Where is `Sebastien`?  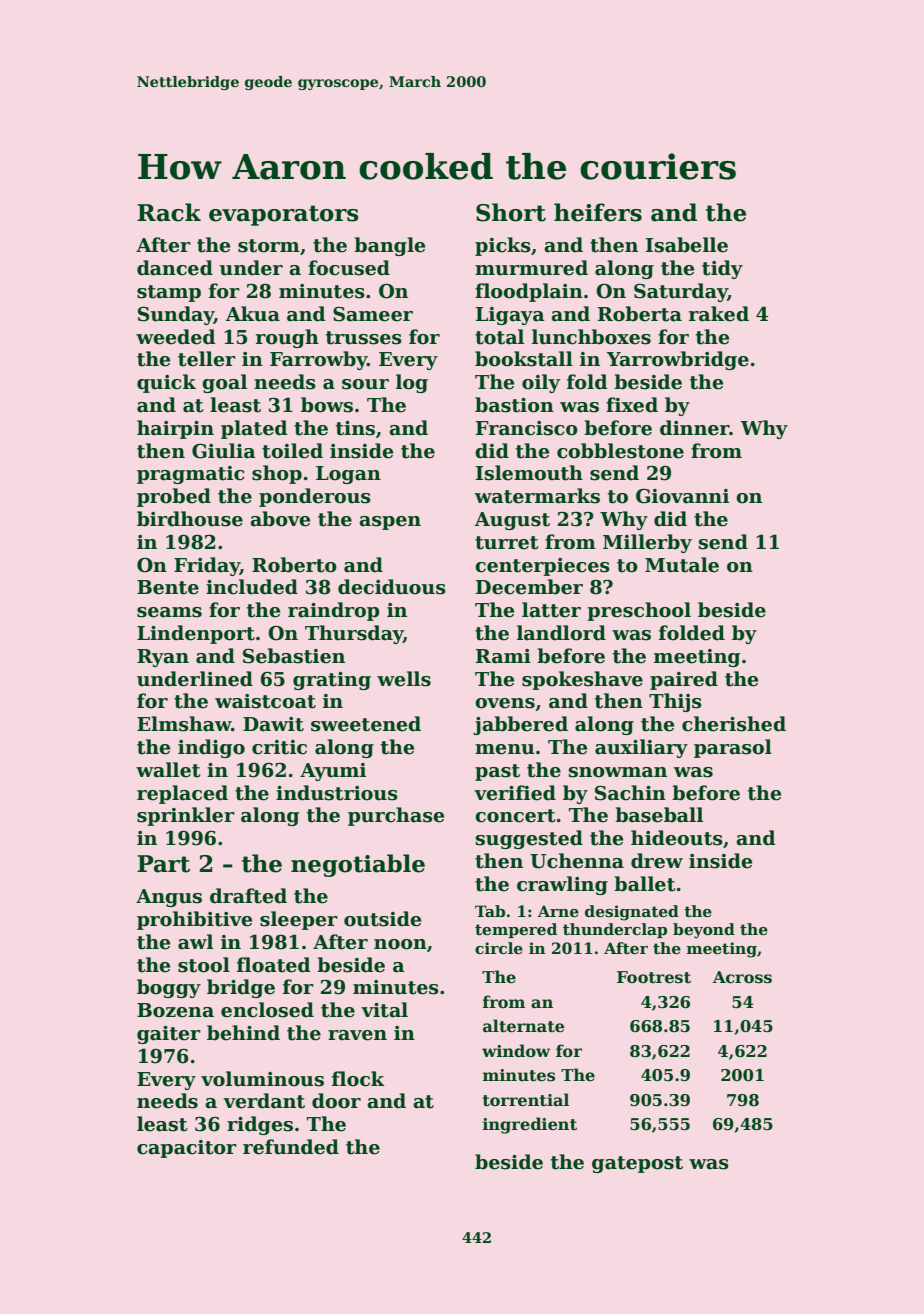 Sebastien is located at coordinates (294, 656).
